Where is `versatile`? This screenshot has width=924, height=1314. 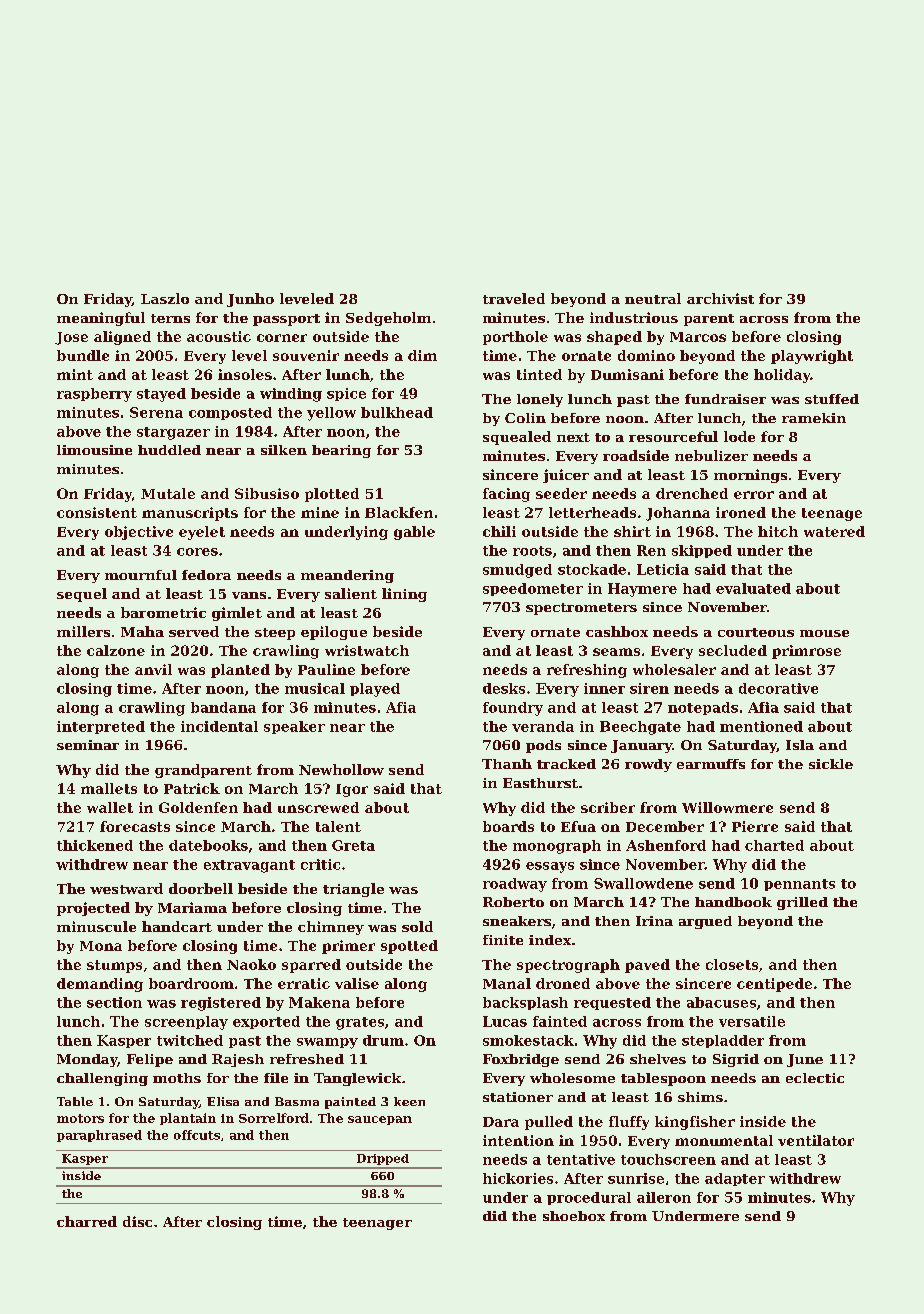 versatile is located at coordinates (752, 1021).
